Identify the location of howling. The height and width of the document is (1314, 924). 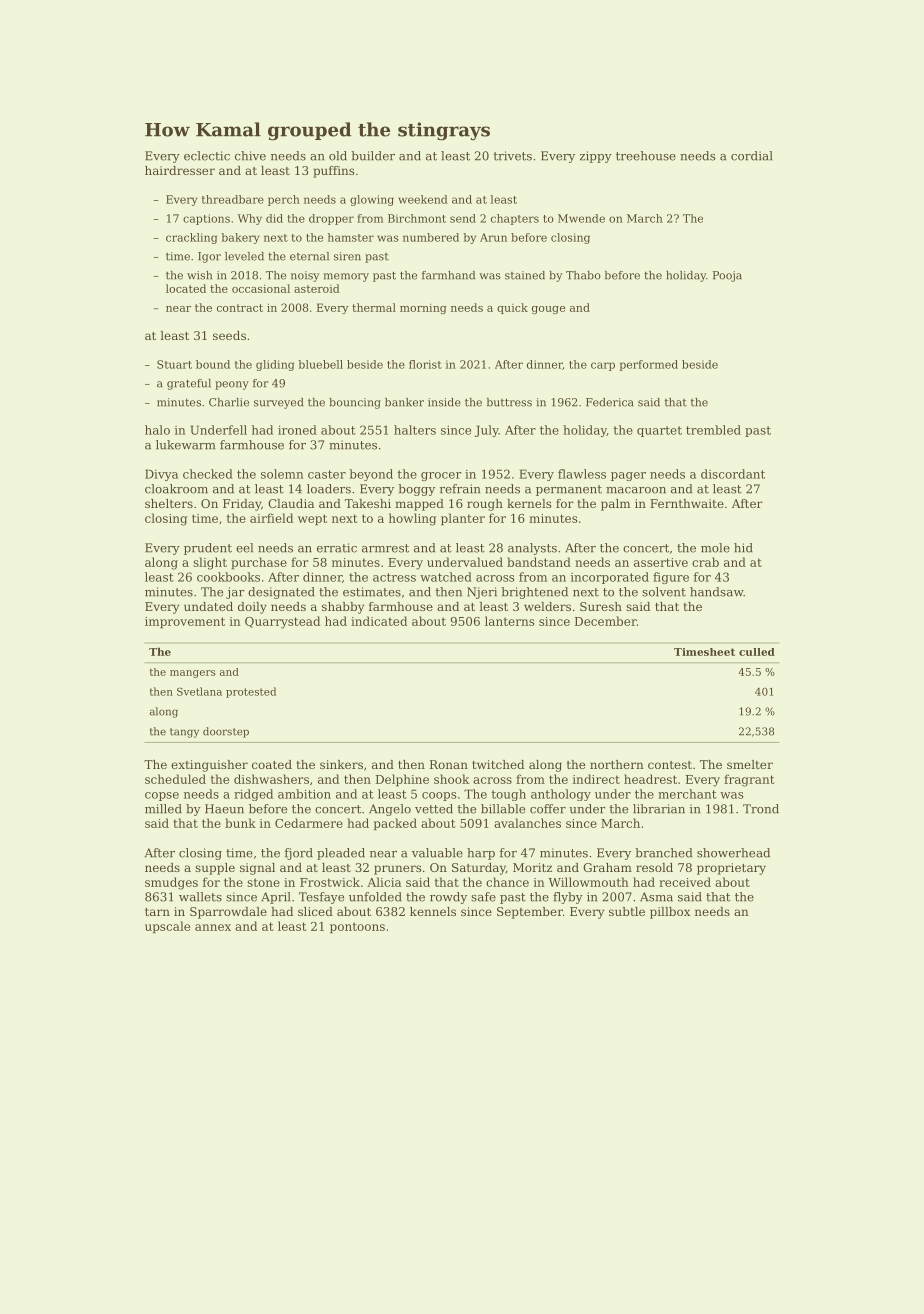
(412, 519).
